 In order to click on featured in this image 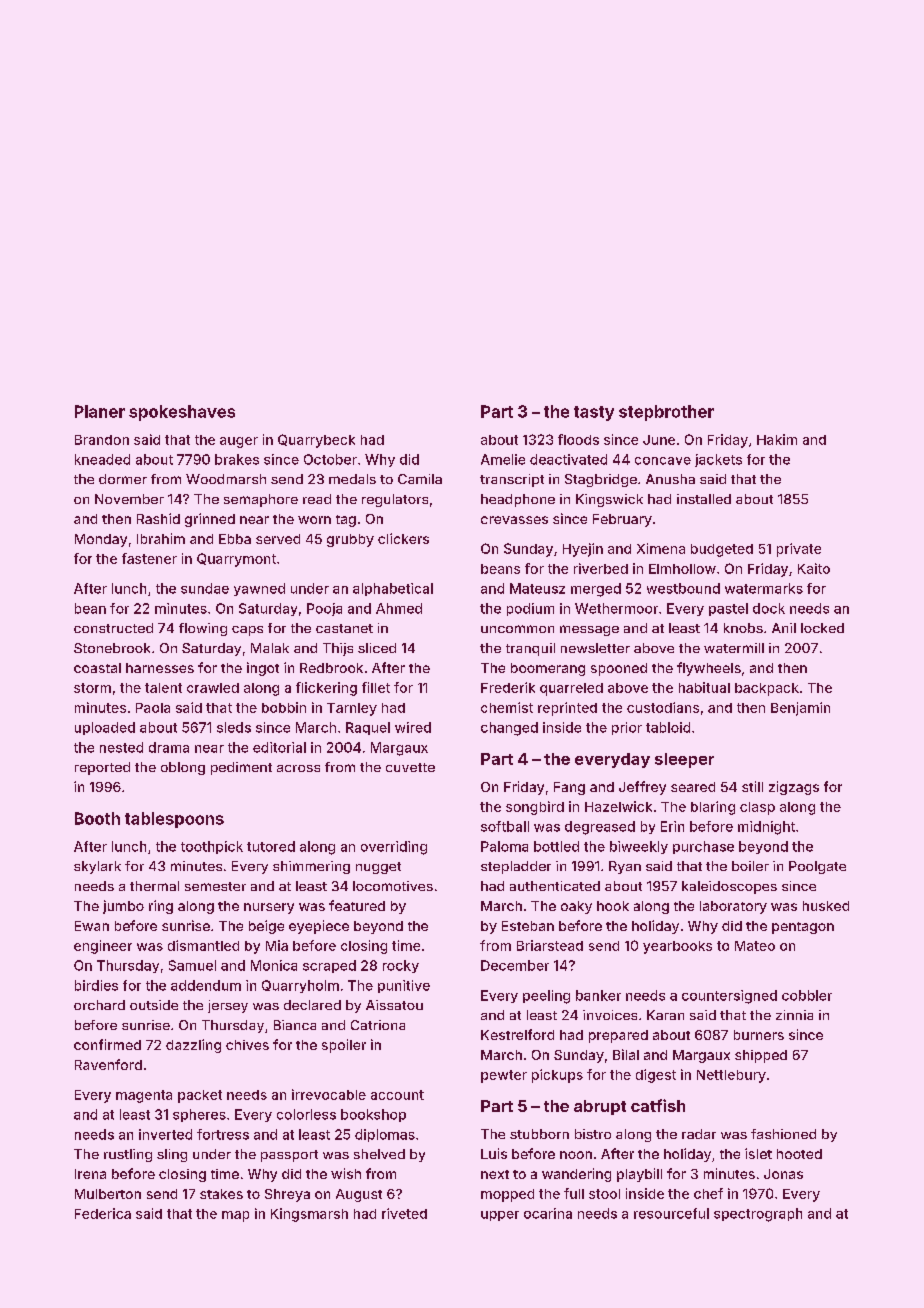, I will do `click(357, 905)`.
